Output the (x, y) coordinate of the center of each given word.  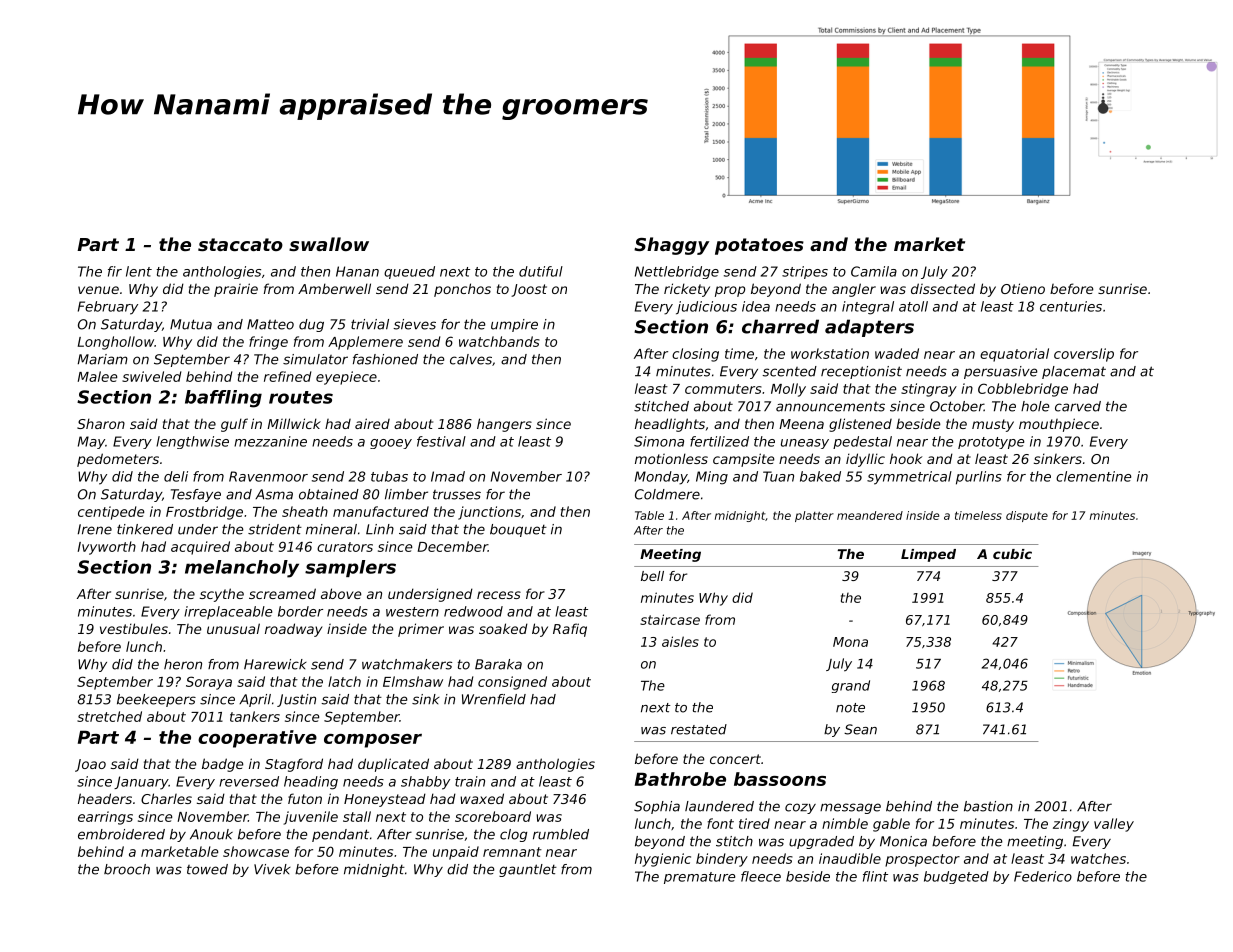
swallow (329, 244)
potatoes (759, 246)
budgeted (956, 877)
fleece (761, 876)
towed (207, 869)
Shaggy (671, 246)
